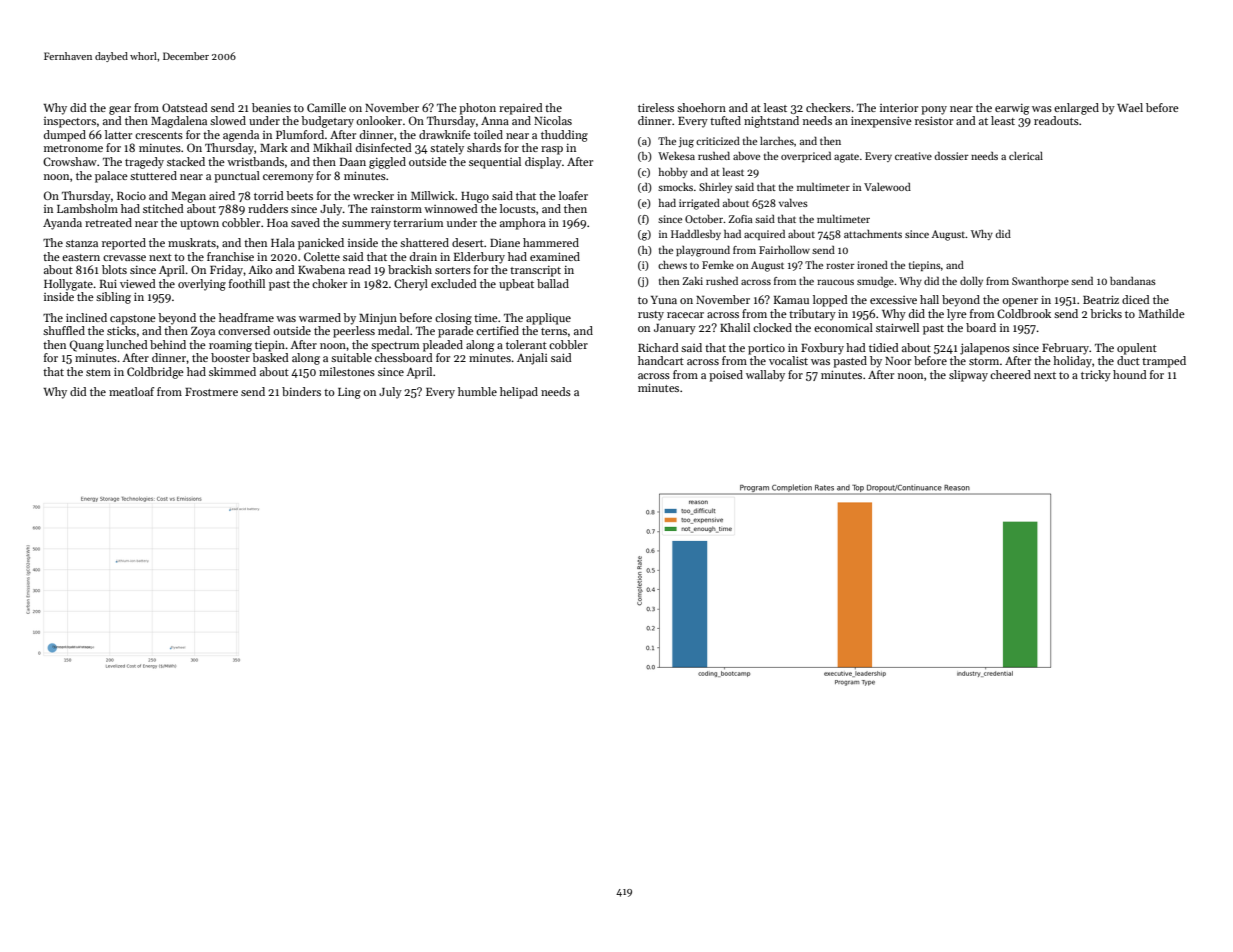 The height and width of the screenshot is (952, 1233). What do you see at coordinates (454, 283) in the screenshot?
I see `excluded` at bounding box center [454, 283].
